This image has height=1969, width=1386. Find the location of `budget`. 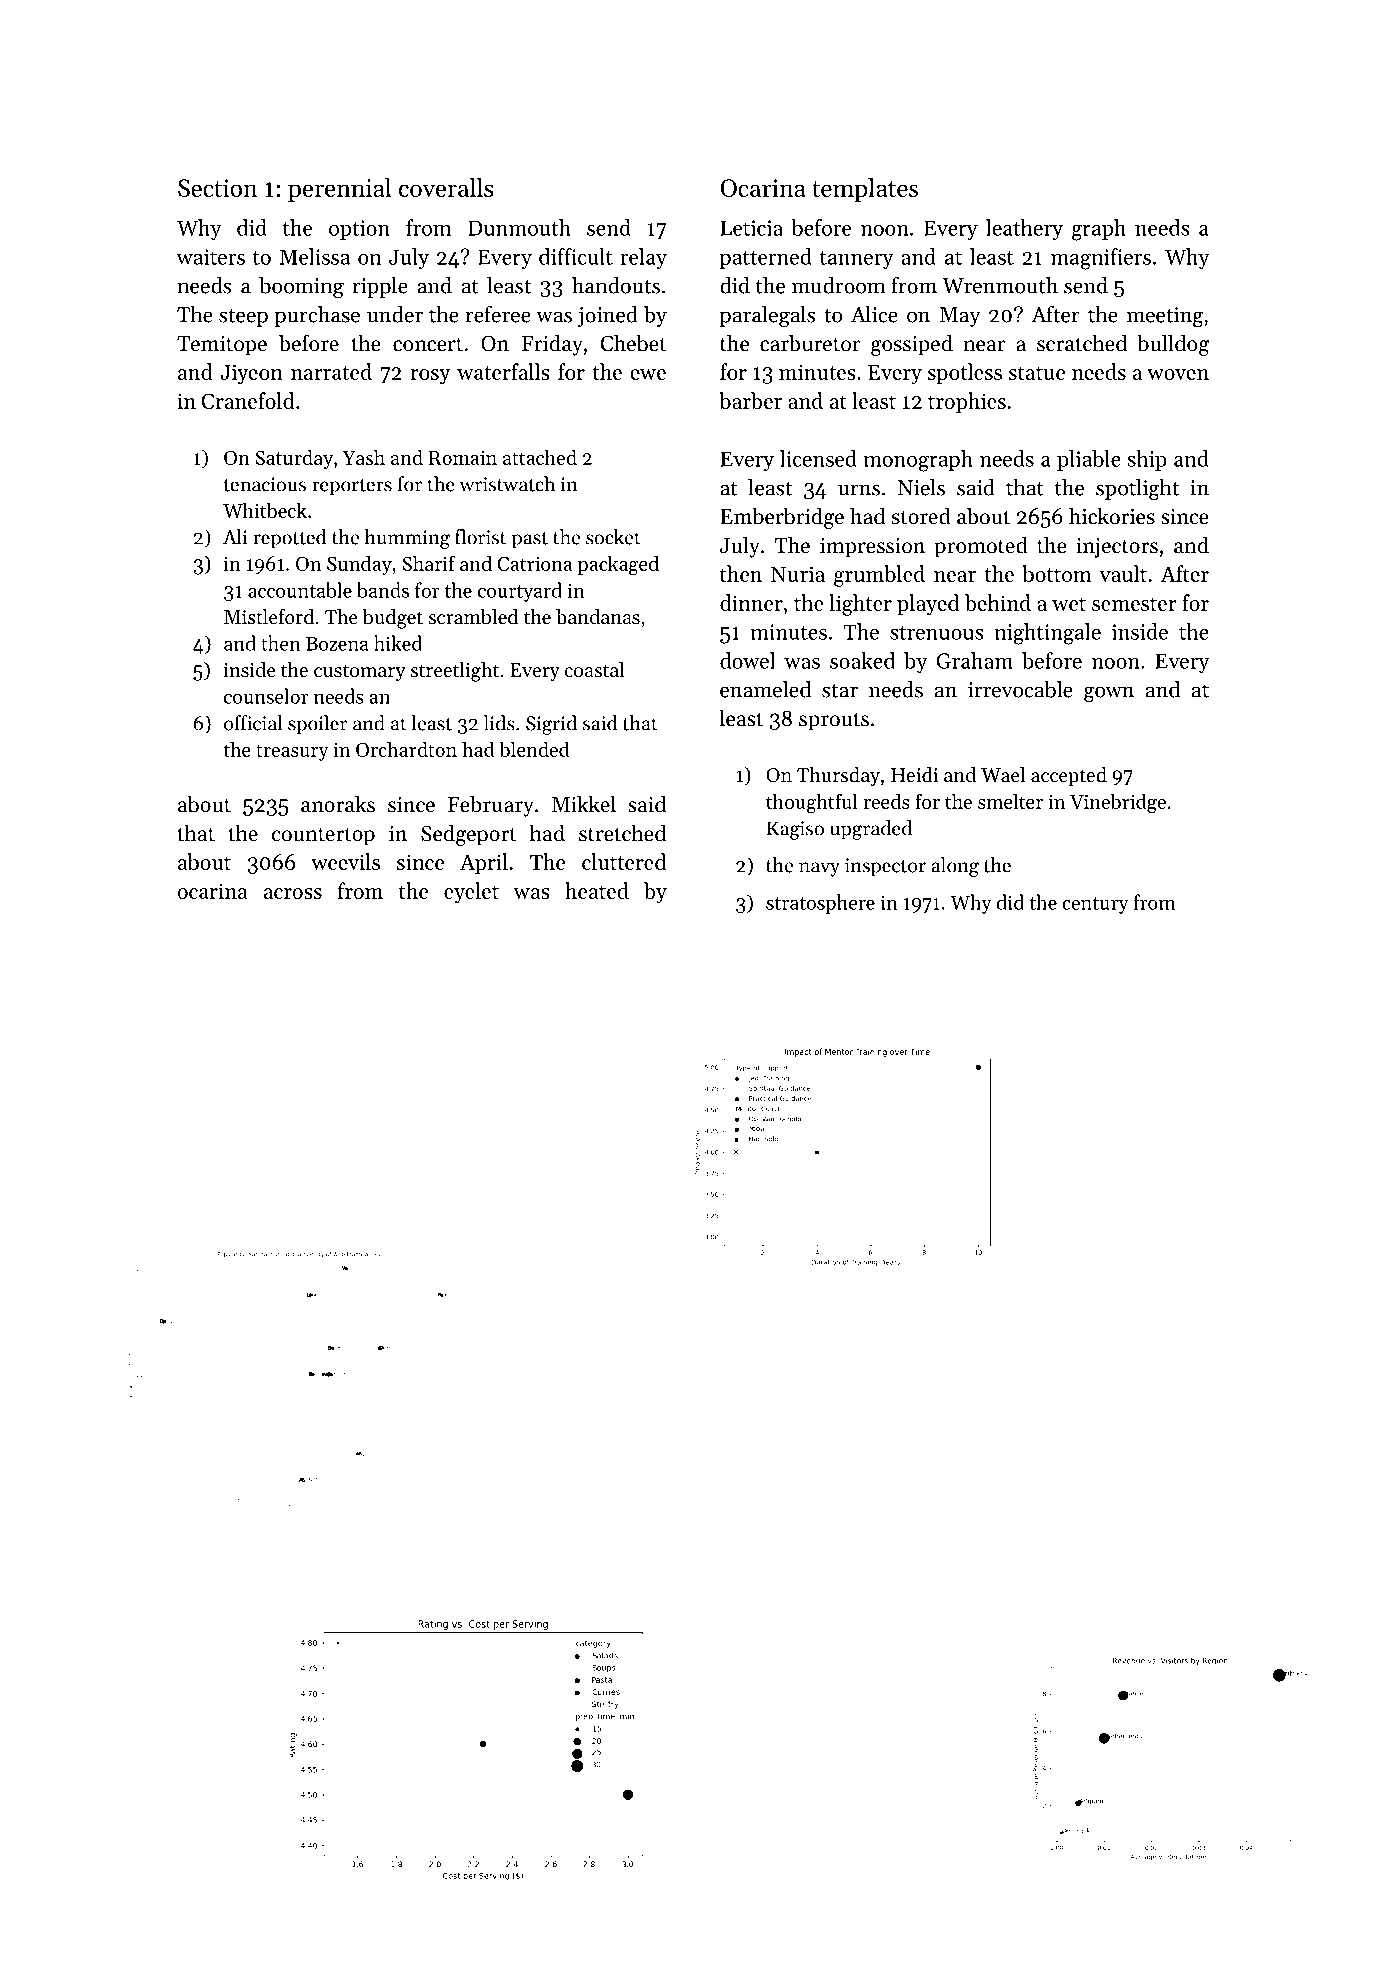

budget is located at coordinates (392, 619).
